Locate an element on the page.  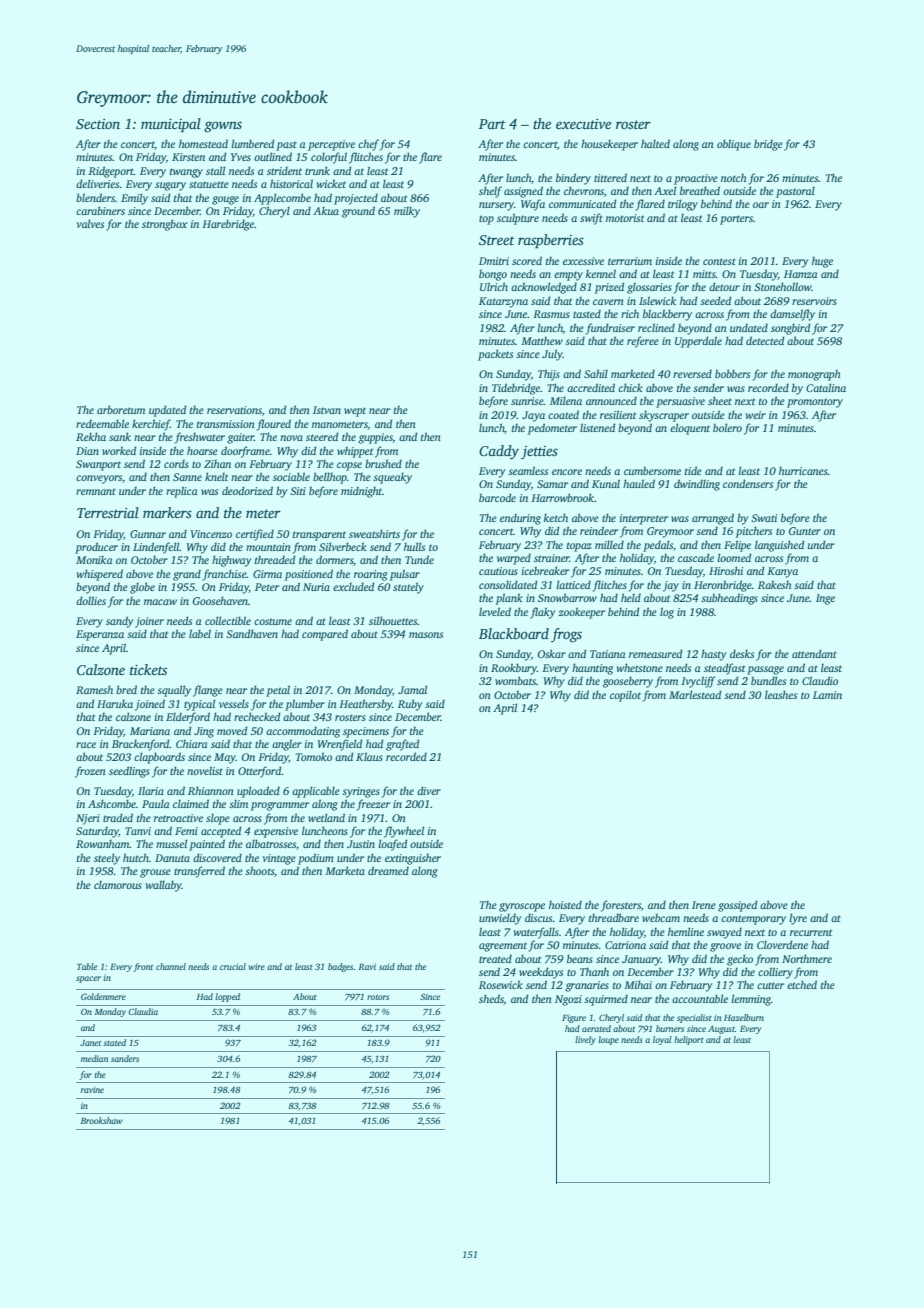
oblique is located at coordinates (734, 145).
